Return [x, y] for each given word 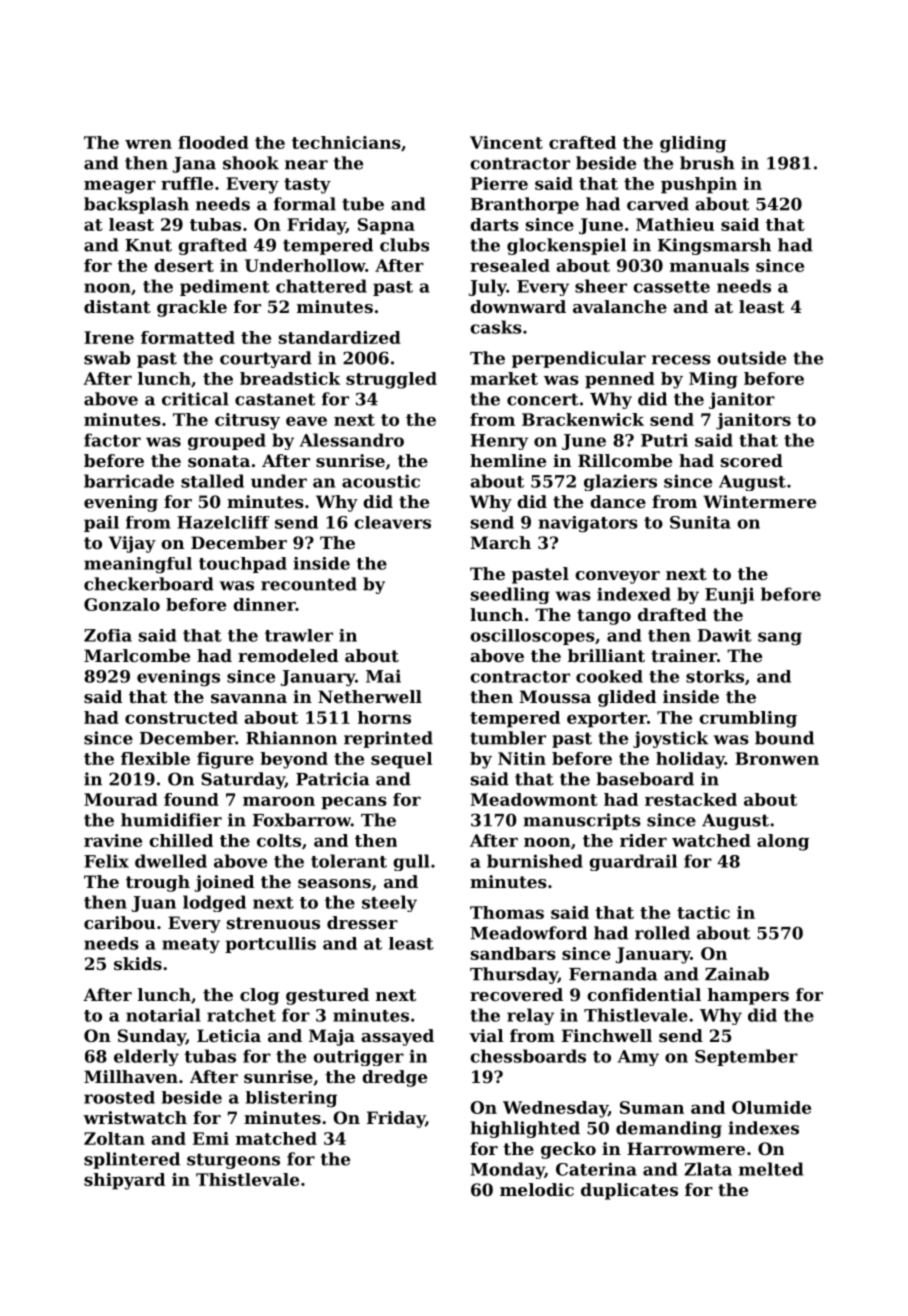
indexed [634, 594]
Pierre [499, 183]
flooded [213, 142]
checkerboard [149, 584]
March [500, 542]
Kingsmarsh [714, 246]
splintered [132, 1160]
